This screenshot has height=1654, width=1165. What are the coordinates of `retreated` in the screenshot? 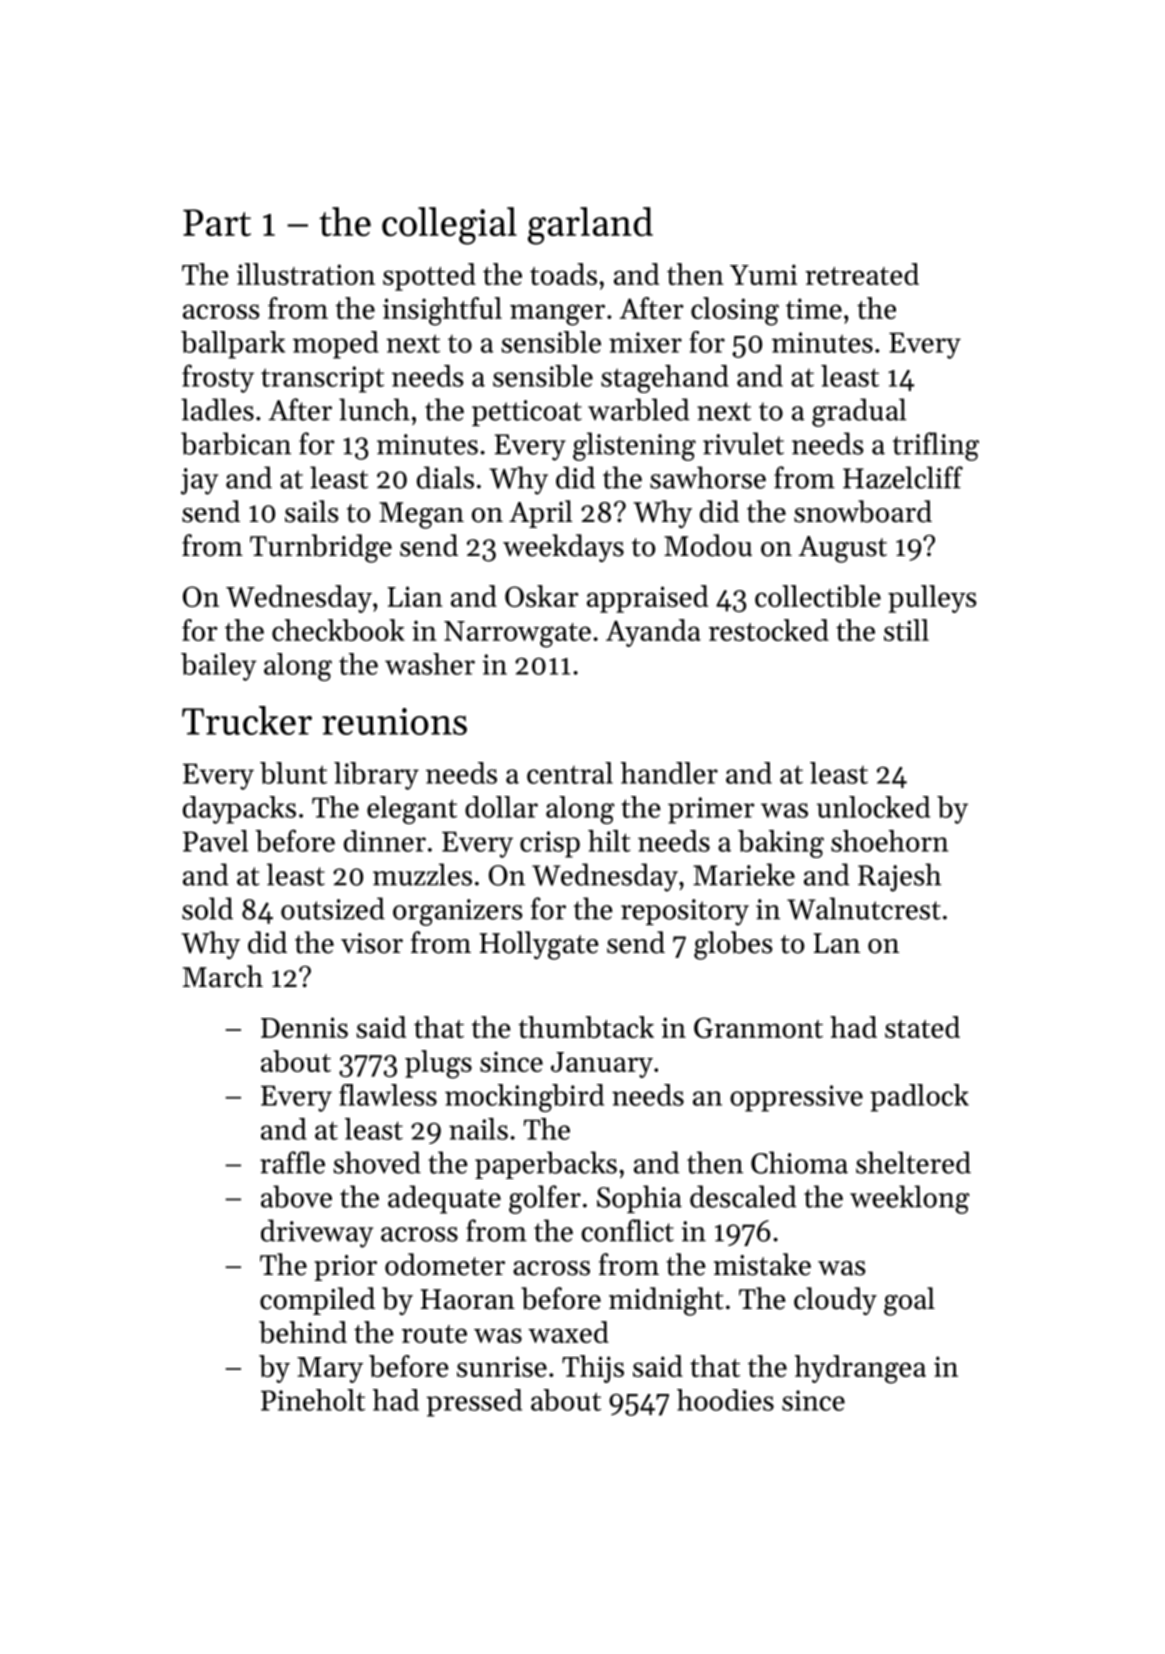 It's located at (862, 274).
